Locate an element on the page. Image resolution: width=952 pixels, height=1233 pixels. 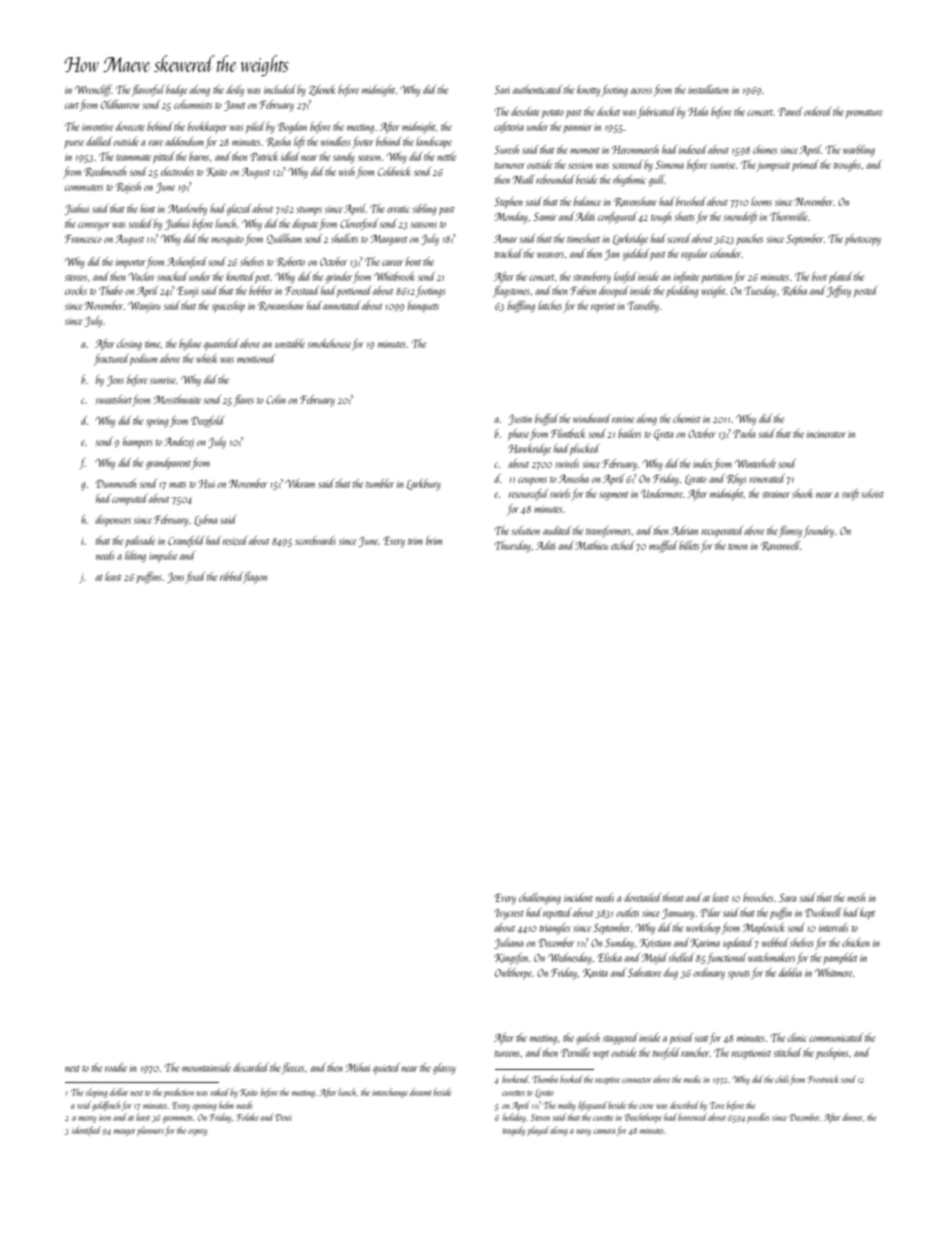
quieted is located at coordinates (386, 1068).
